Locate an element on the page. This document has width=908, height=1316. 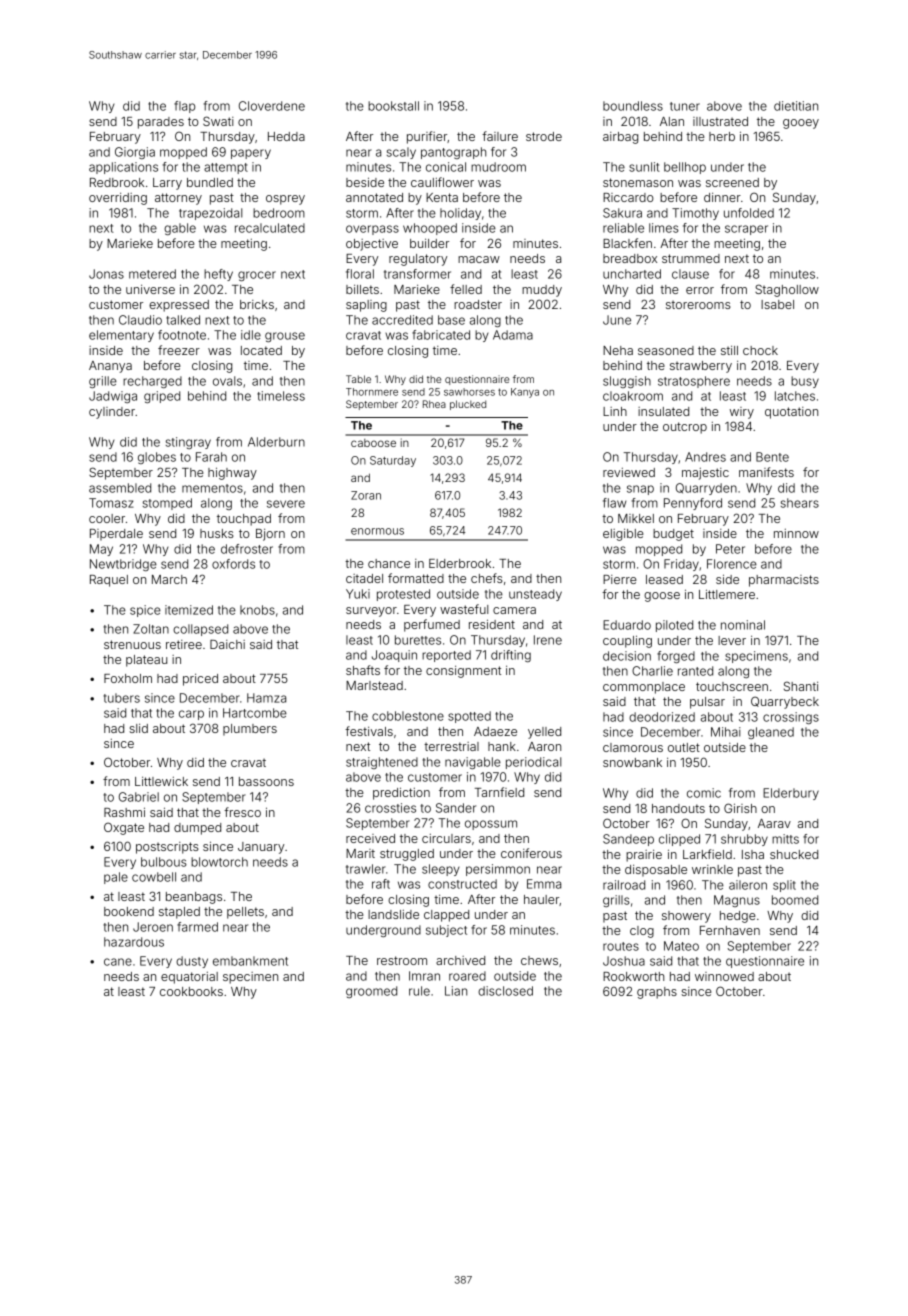
bookstall is located at coordinates (393, 106).
